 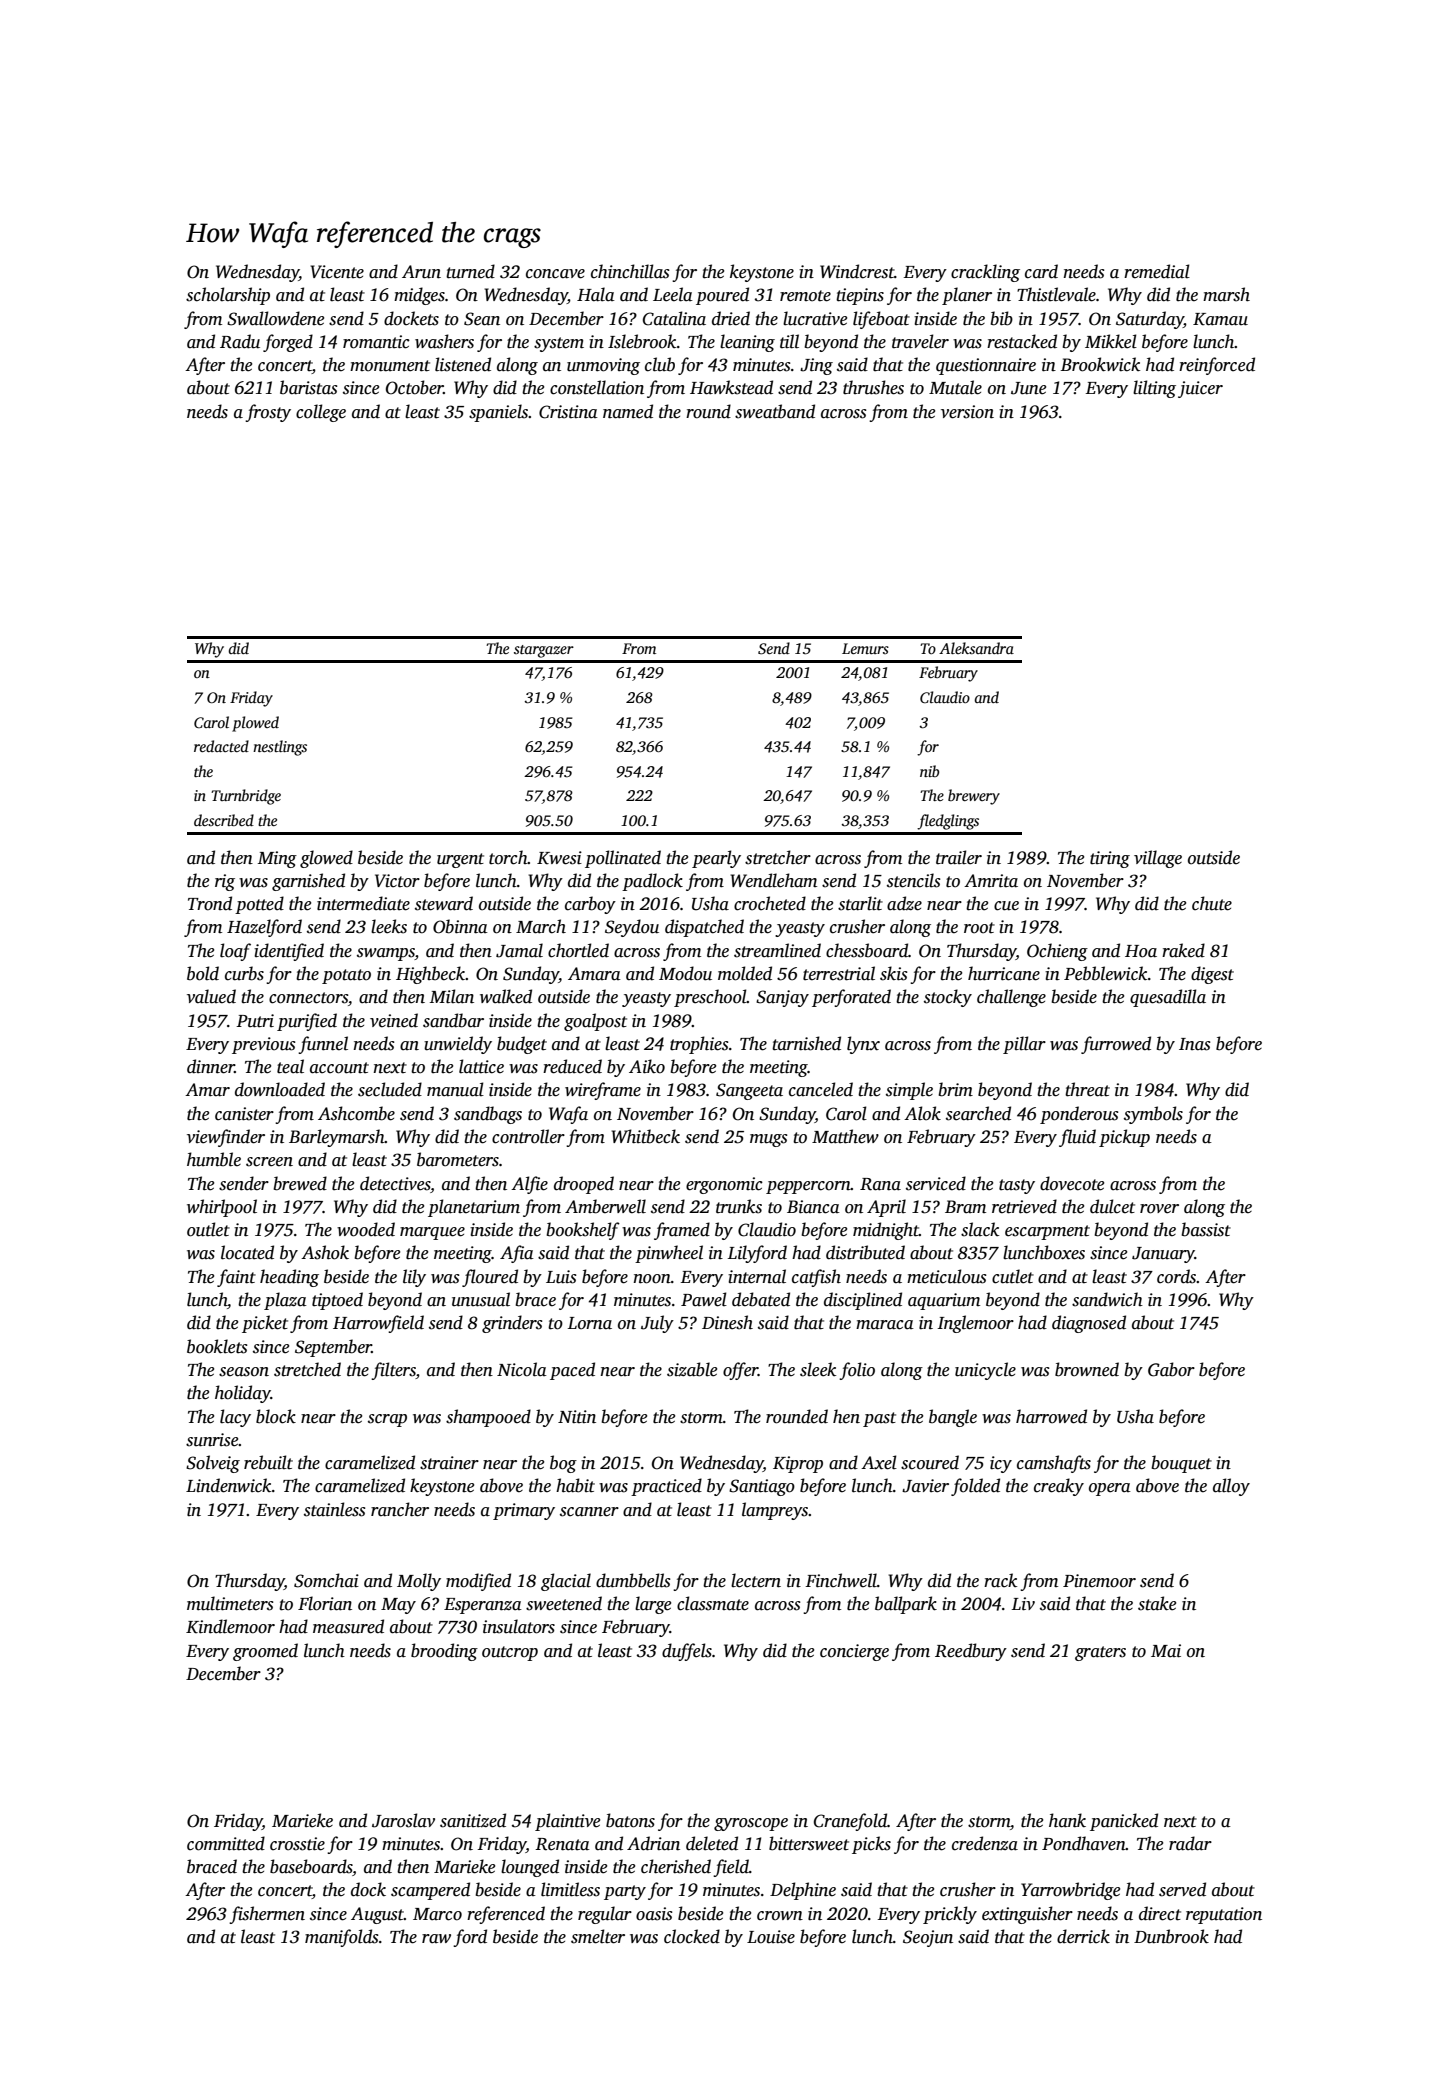 I want to click on wooded, so click(x=366, y=1229).
